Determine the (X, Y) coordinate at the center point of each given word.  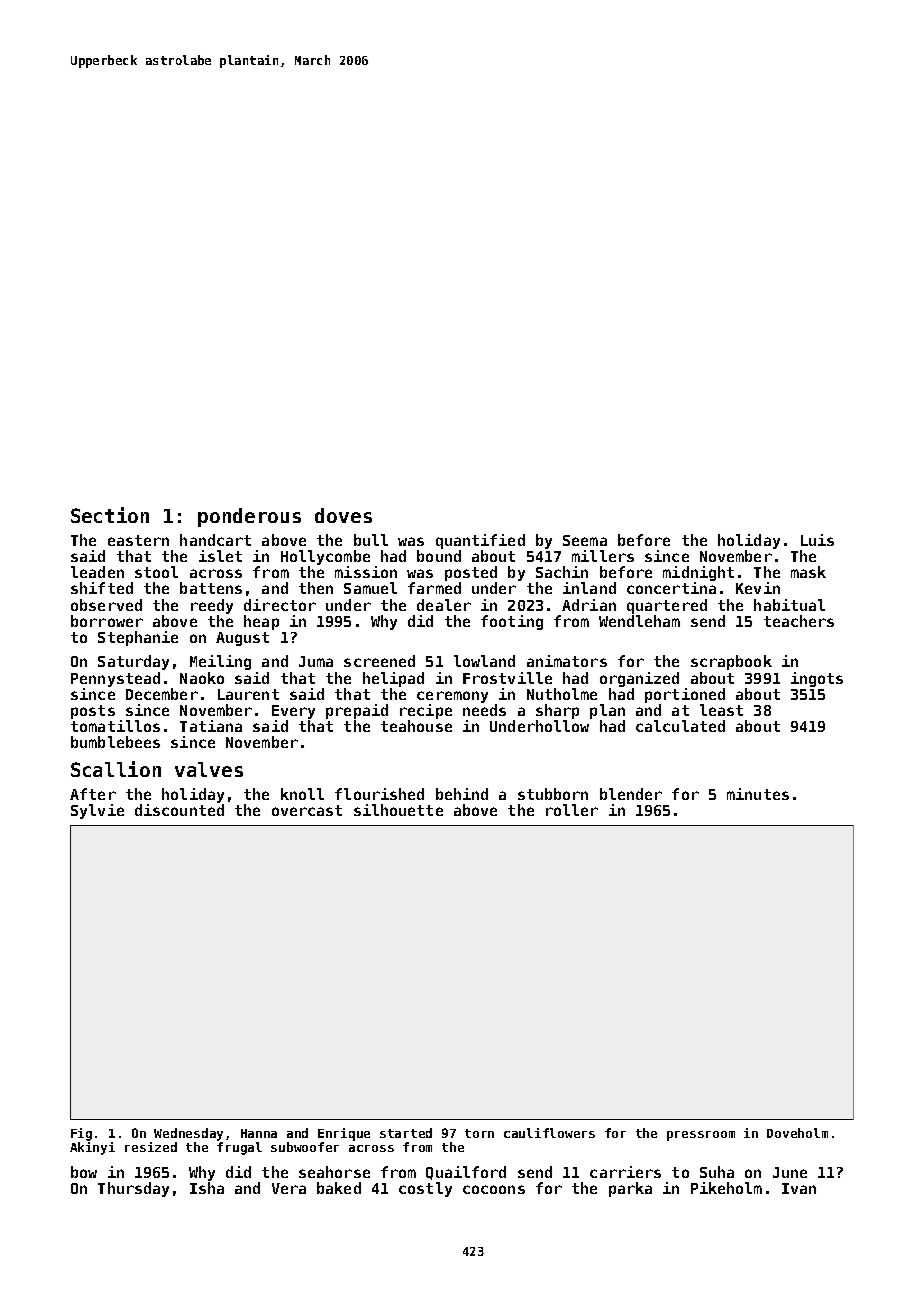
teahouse (416, 726)
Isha (207, 1188)
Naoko (202, 678)
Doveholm (797, 1133)
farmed (434, 588)
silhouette (398, 810)
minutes (758, 794)
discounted (179, 810)
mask (808, 572)
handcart (215, 540)
